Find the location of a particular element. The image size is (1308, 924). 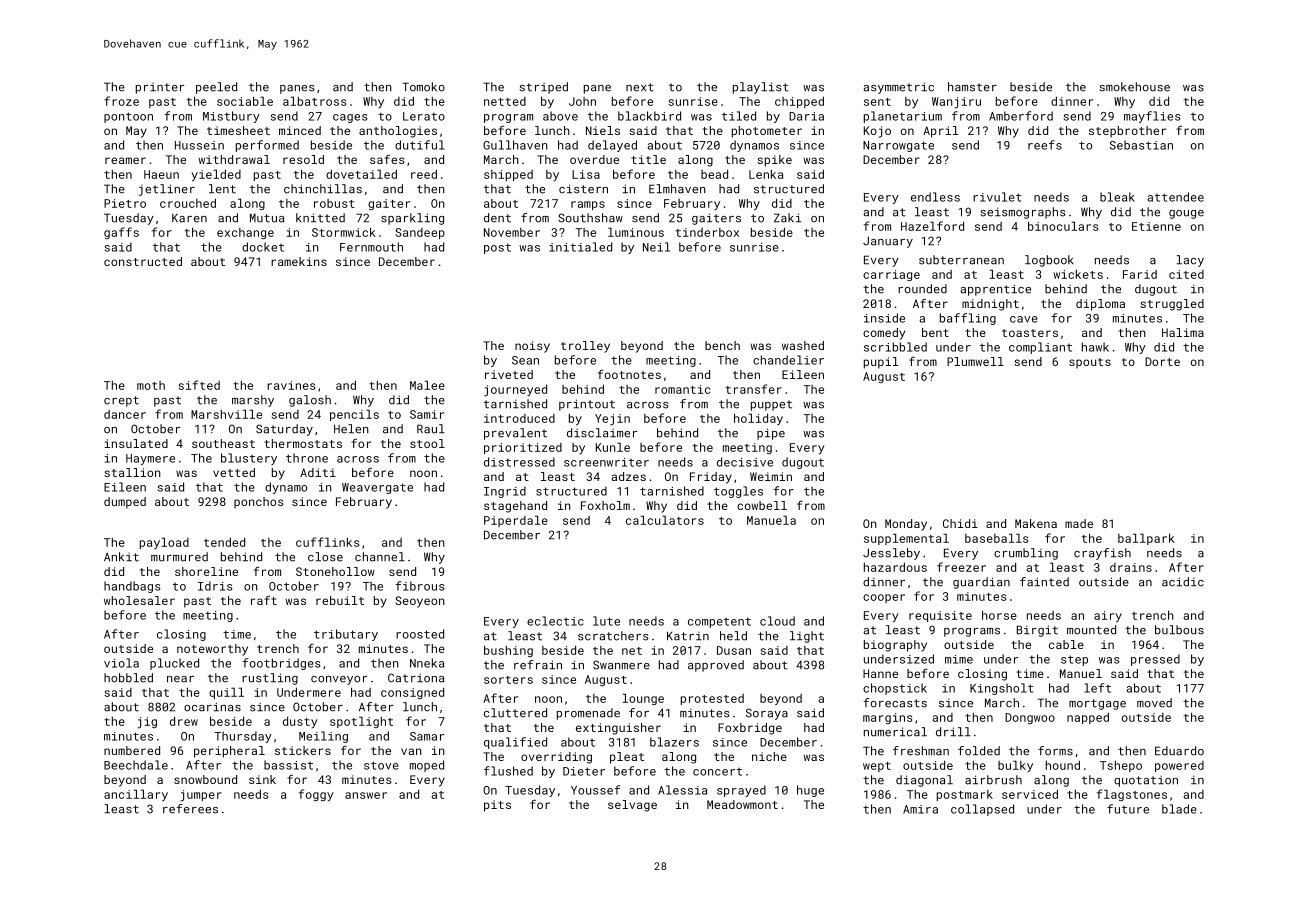

yielded is located at coordinates (216, 175).
